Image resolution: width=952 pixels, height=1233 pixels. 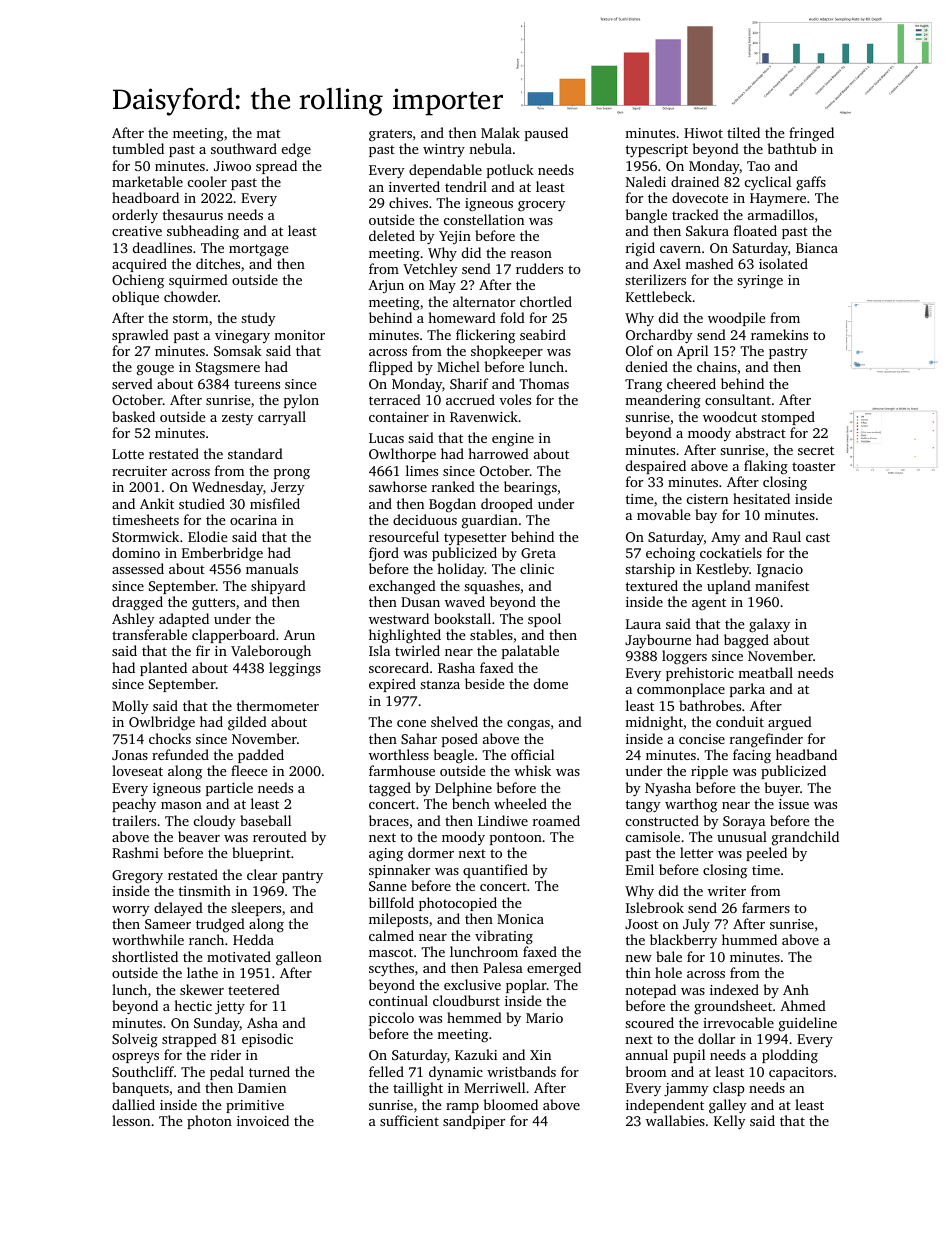 I want to click on holiday, so click(x=461, y=570).
